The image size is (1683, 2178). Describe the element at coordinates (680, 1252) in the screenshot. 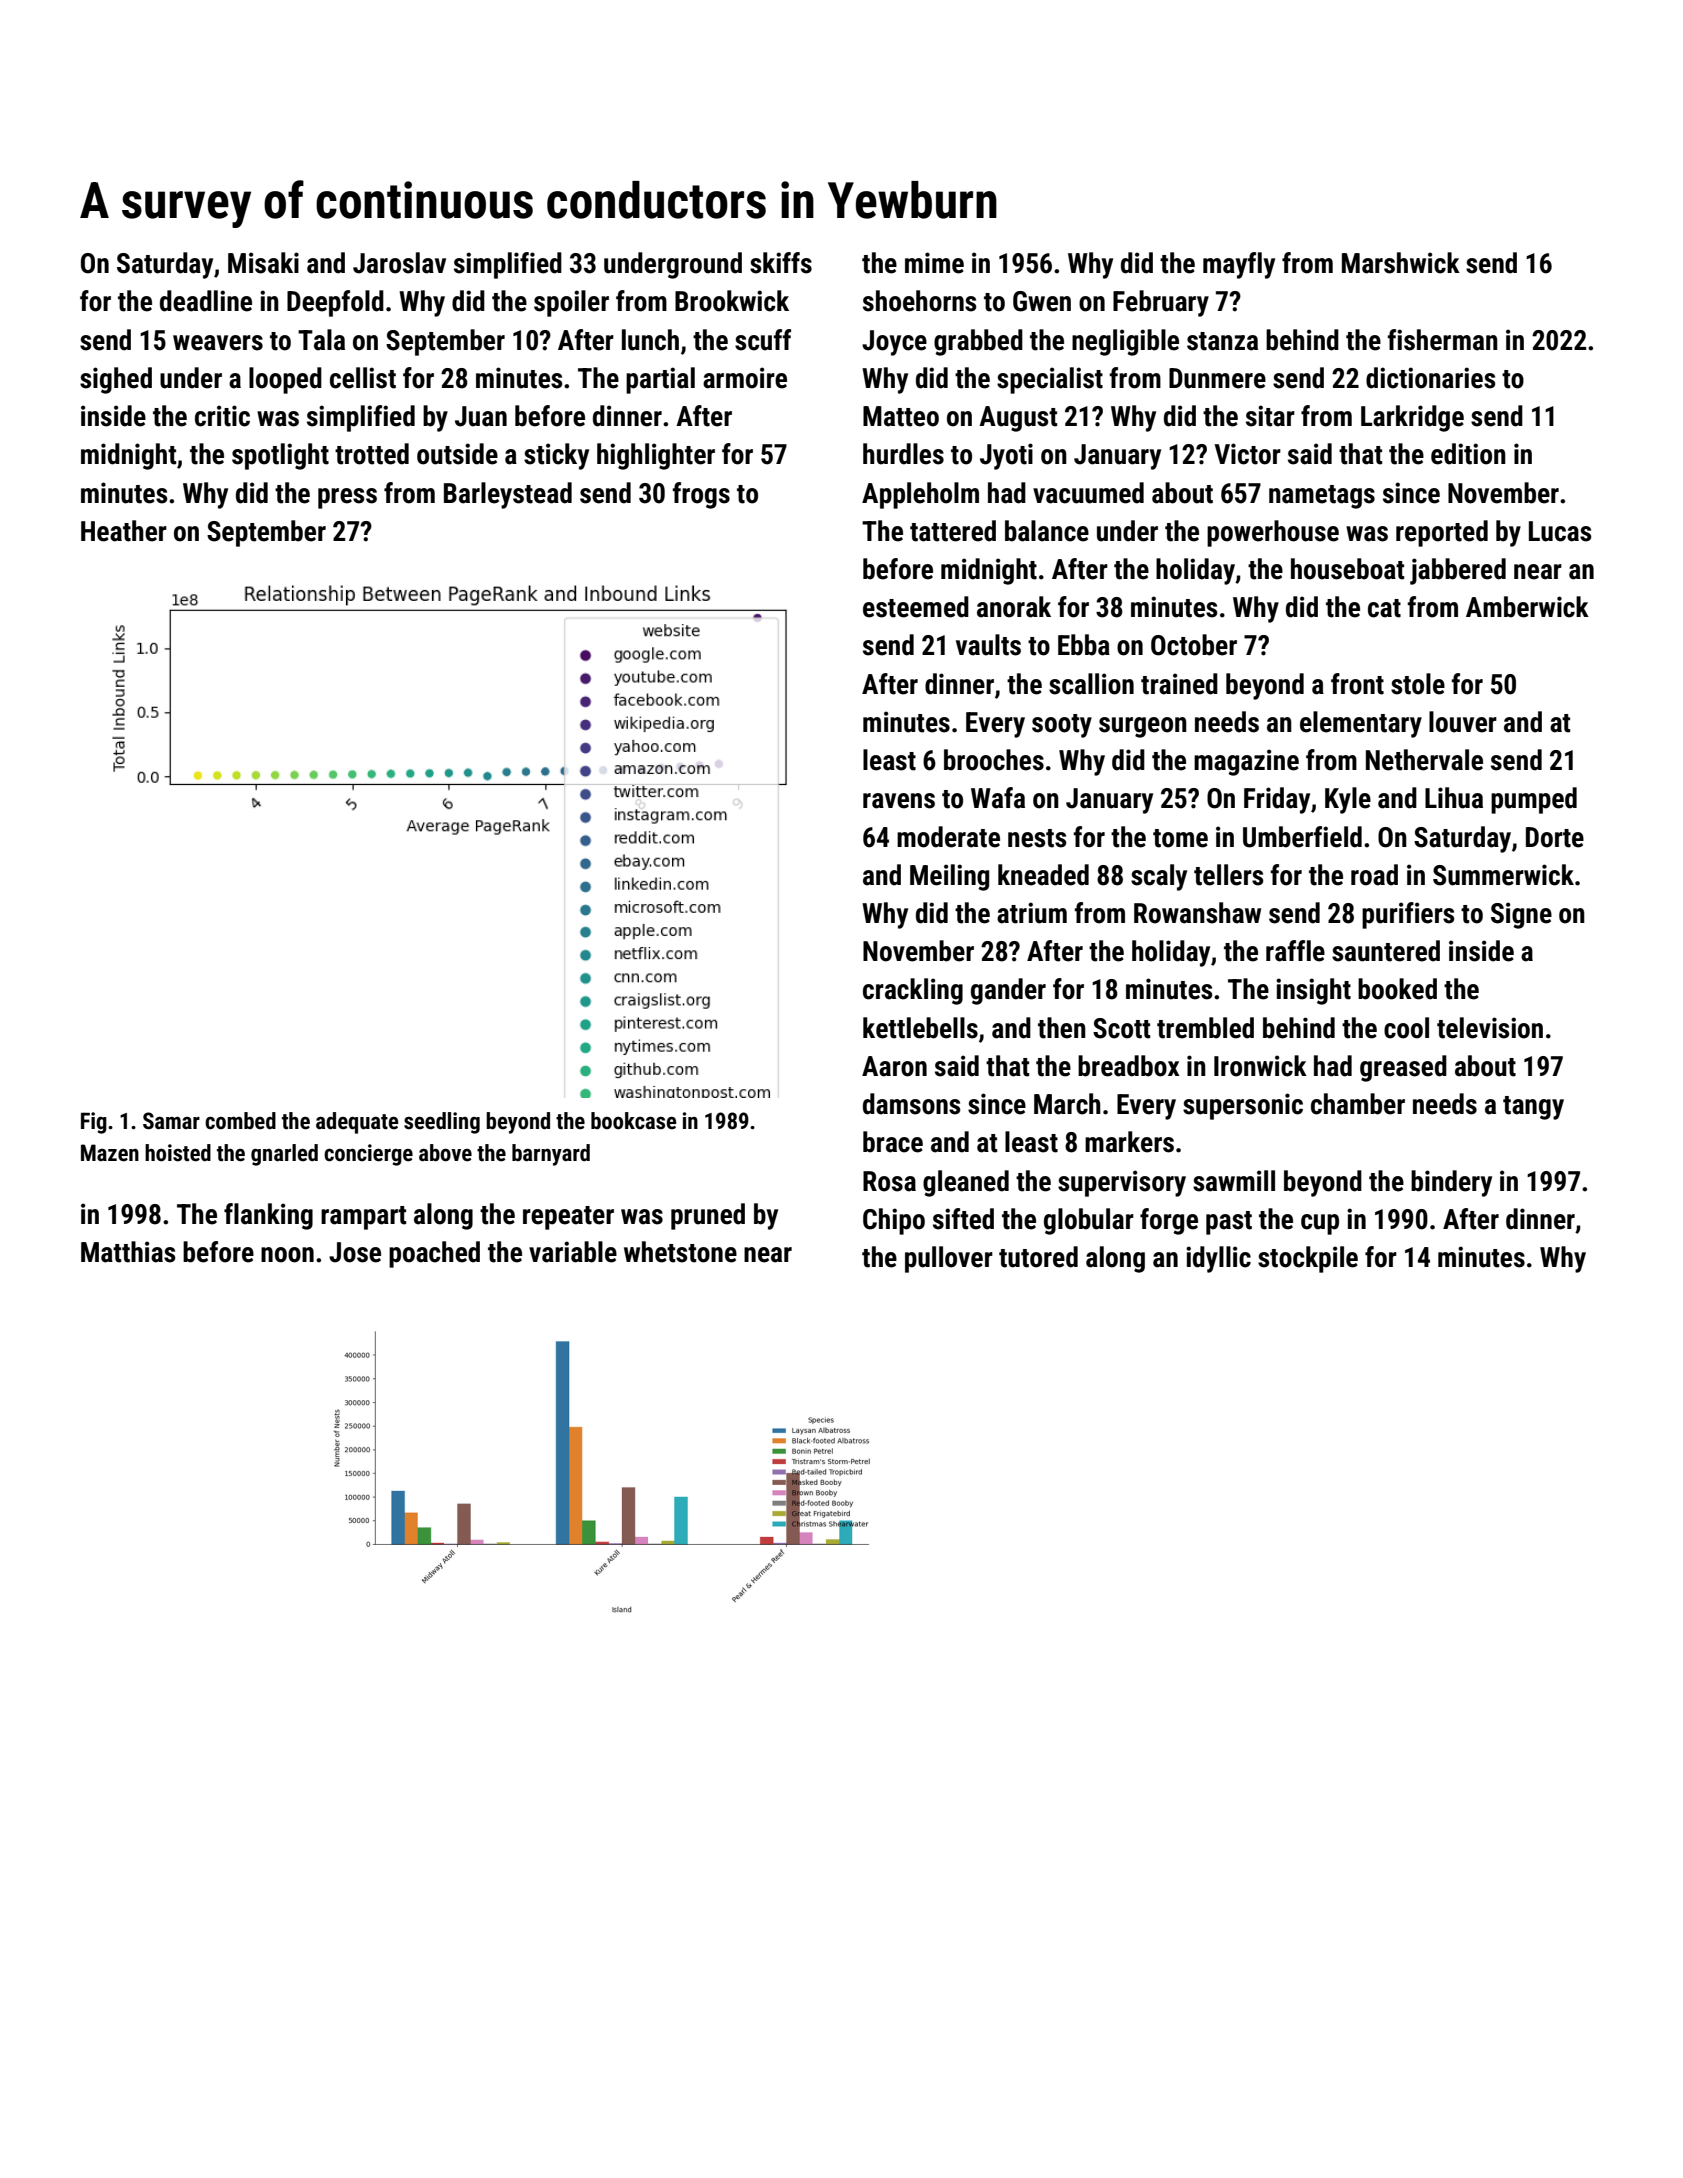

I see `whetstone` at that location.
